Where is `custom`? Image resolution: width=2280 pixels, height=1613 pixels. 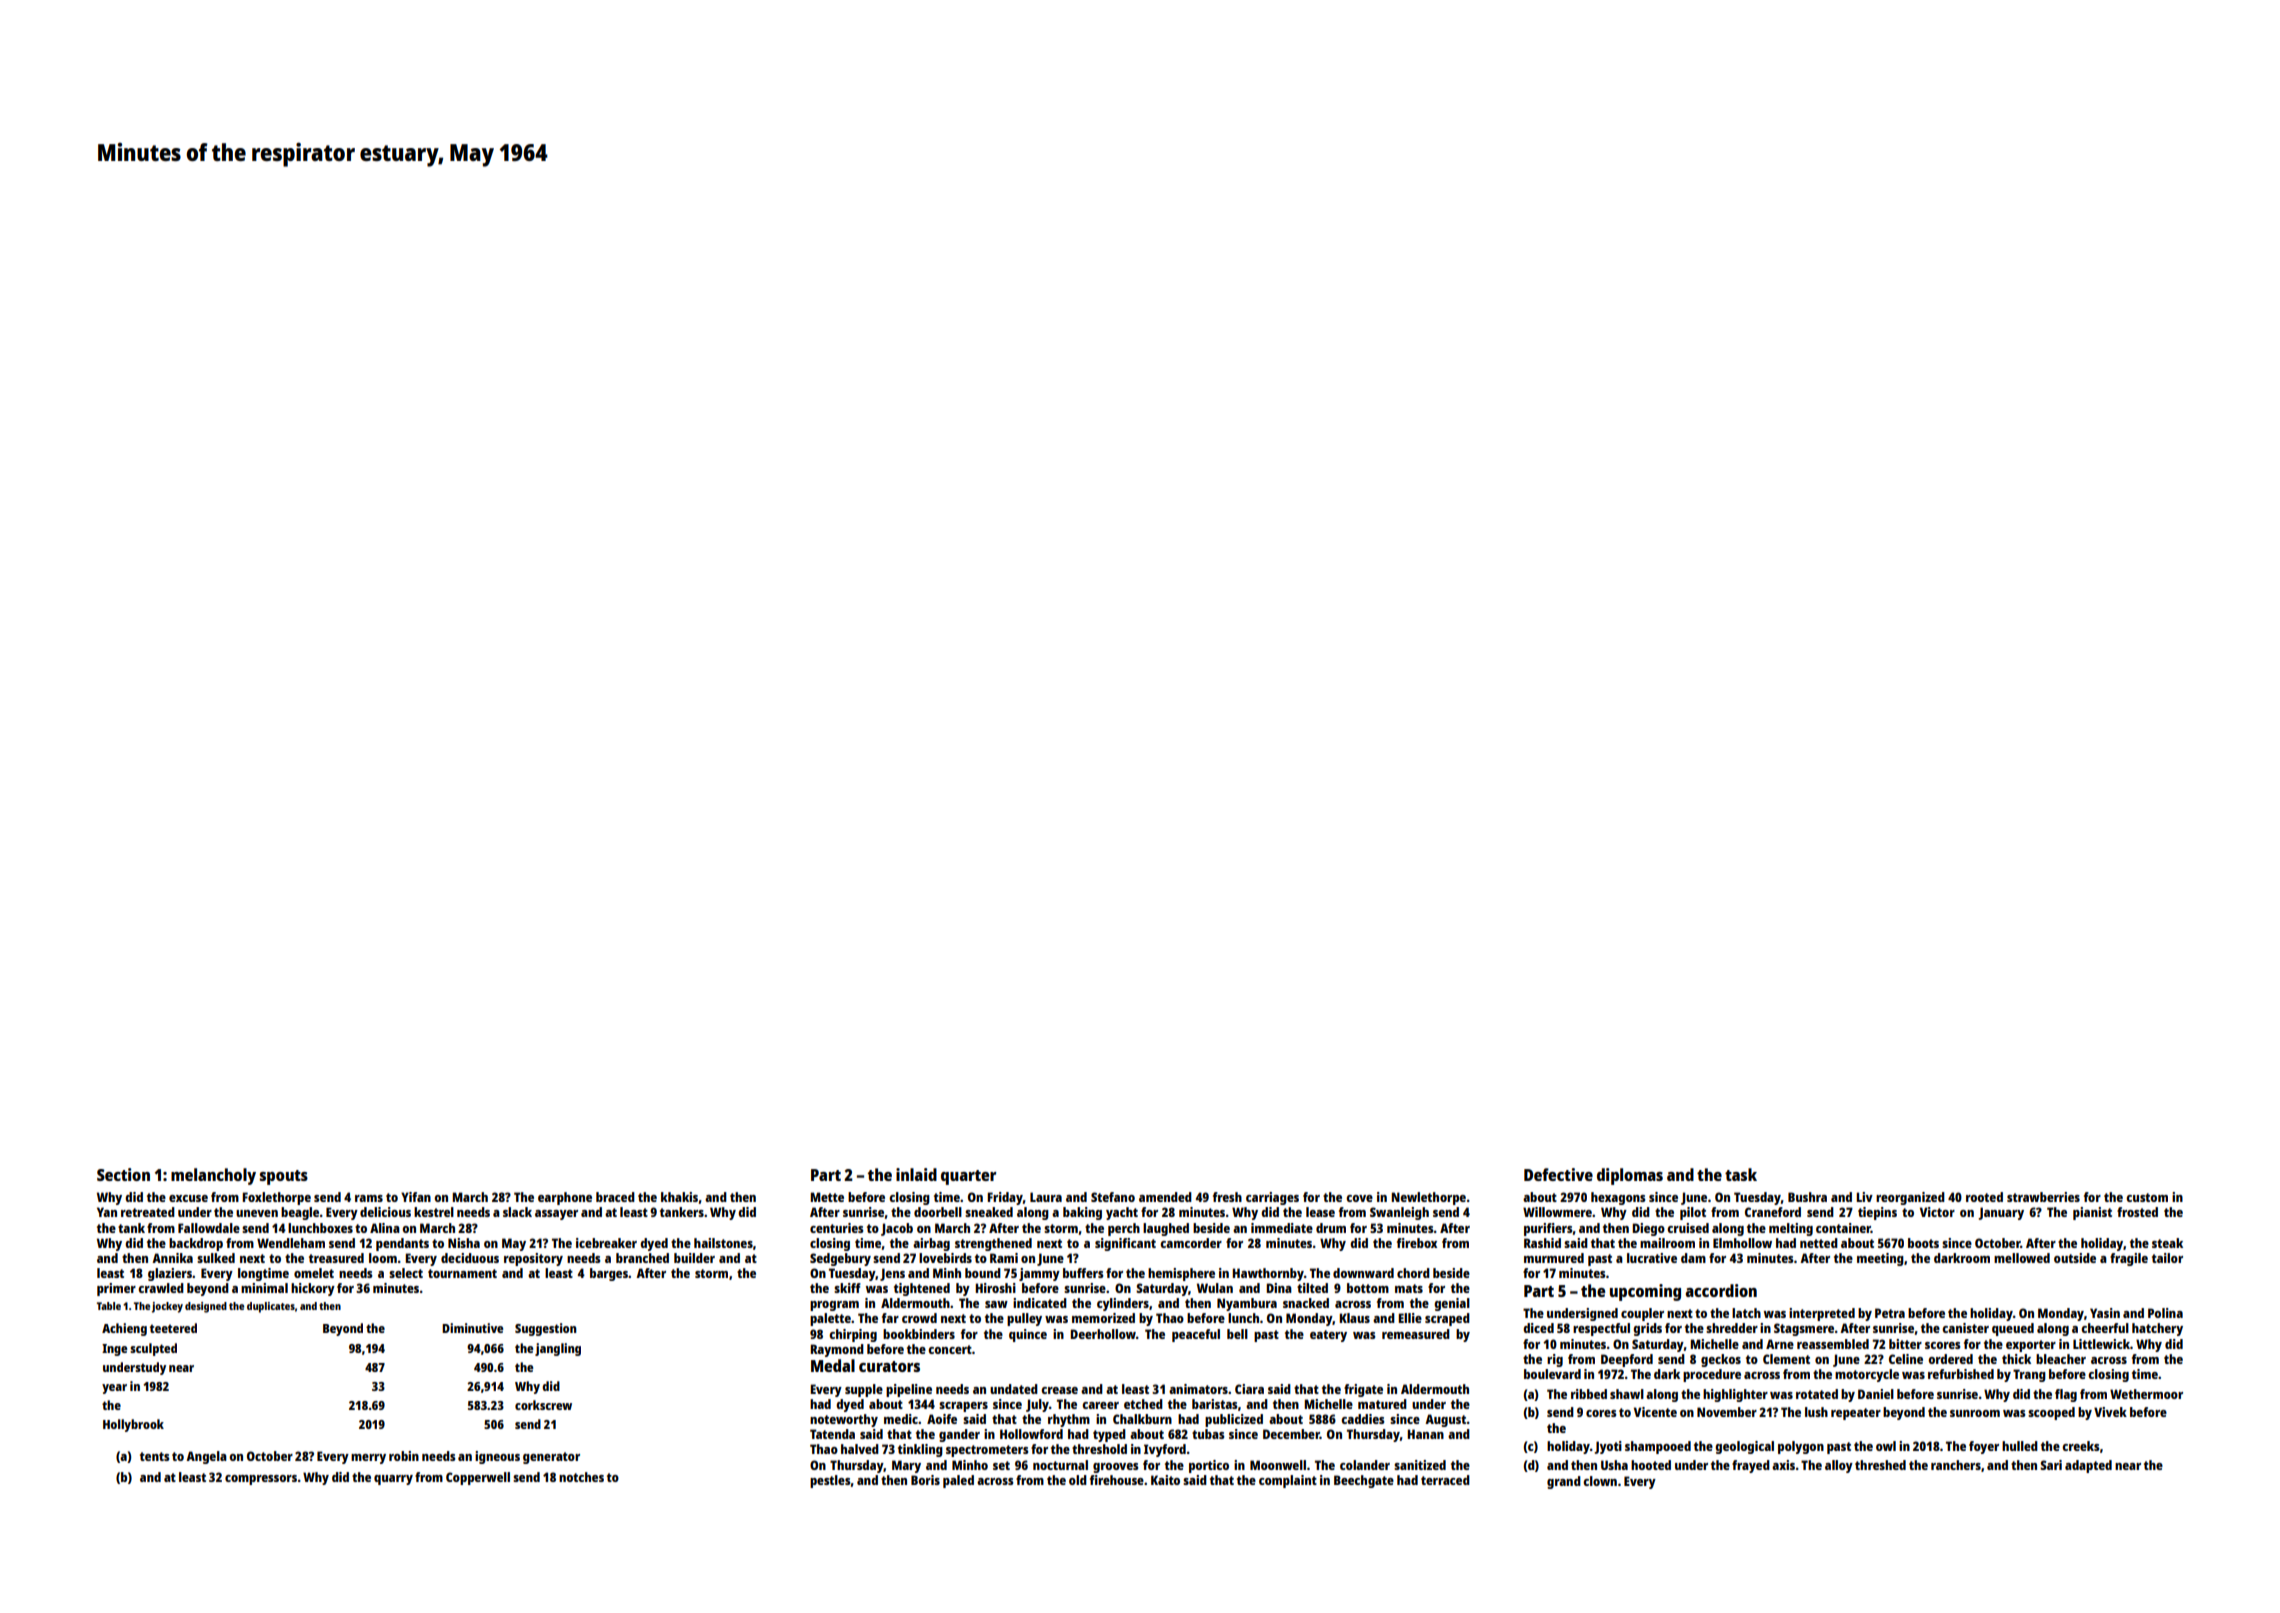 custom is located at coordinates (2147, 1197).
